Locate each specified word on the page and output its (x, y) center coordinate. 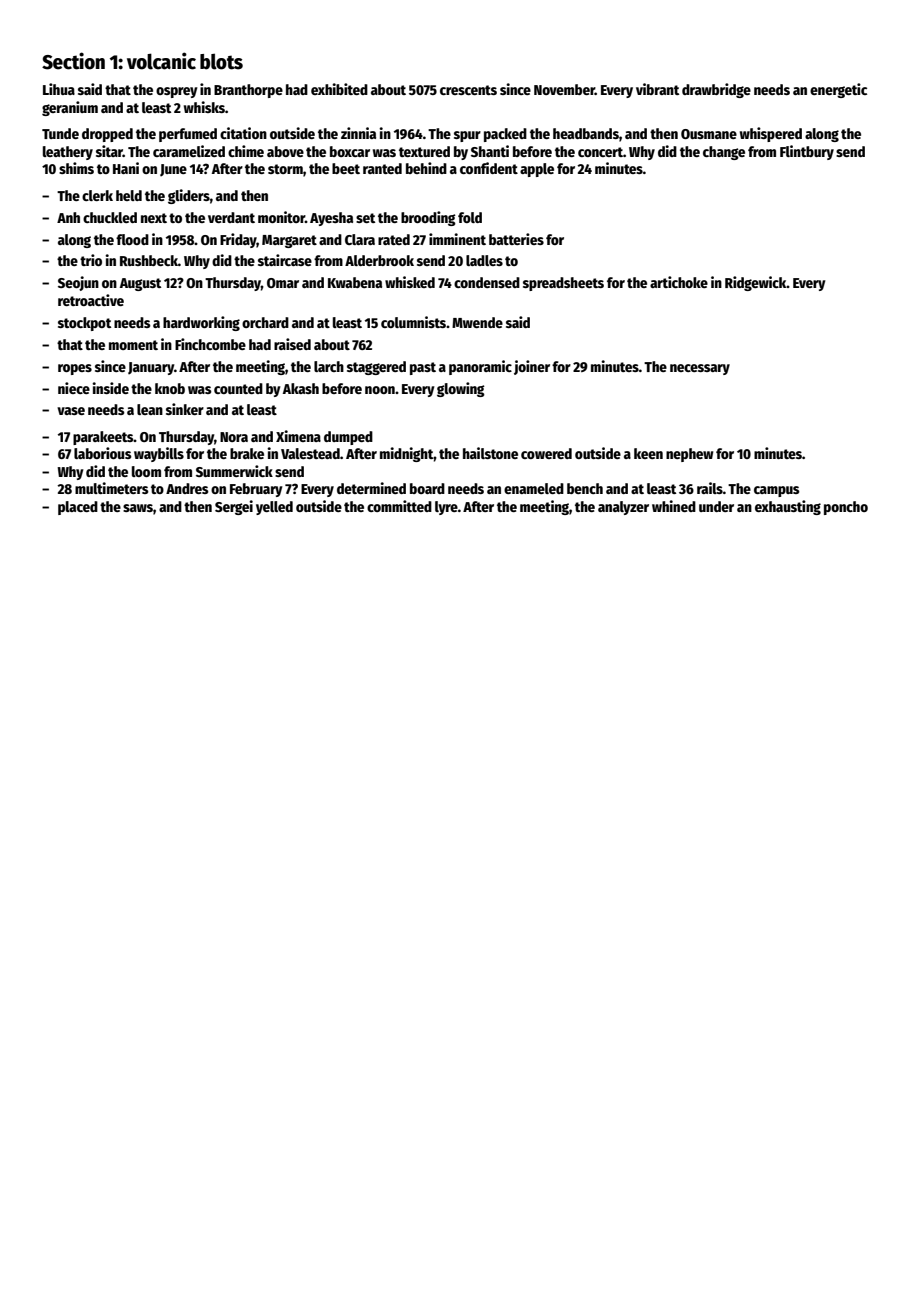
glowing (461, 389)
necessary (700, 369)
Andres (187, 488)
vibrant (657, 89)
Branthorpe (248, 91)
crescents (468, 90)
